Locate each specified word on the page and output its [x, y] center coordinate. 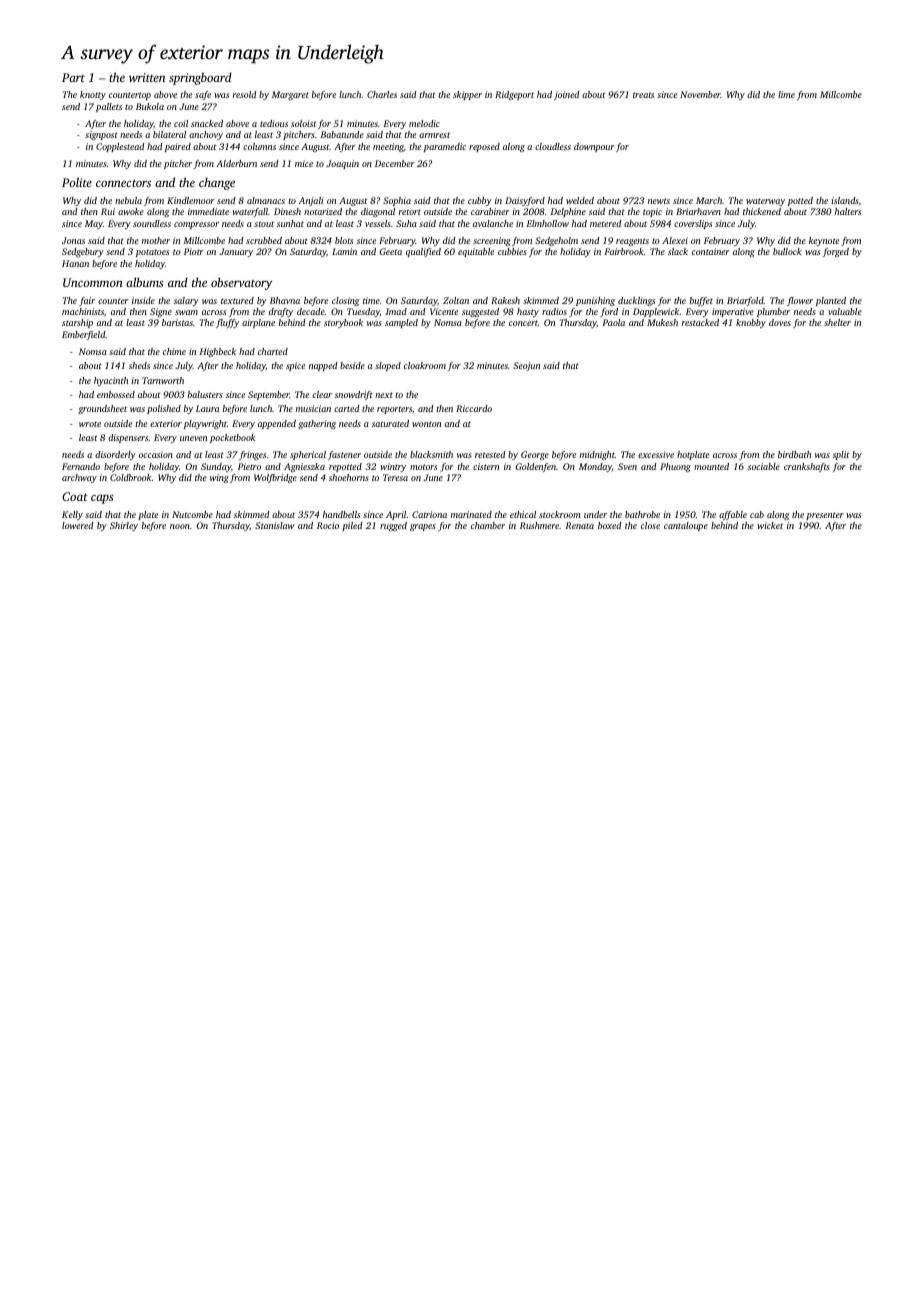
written [147, 77]
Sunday [216, 467]
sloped [388, 366]
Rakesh [505, 300]
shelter [837, 322]
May [94, 224]
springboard [200, 78]
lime [786, 94]
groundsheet [102, 409]
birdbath [794, 454]
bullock [787, 251]
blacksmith [431, 454]
